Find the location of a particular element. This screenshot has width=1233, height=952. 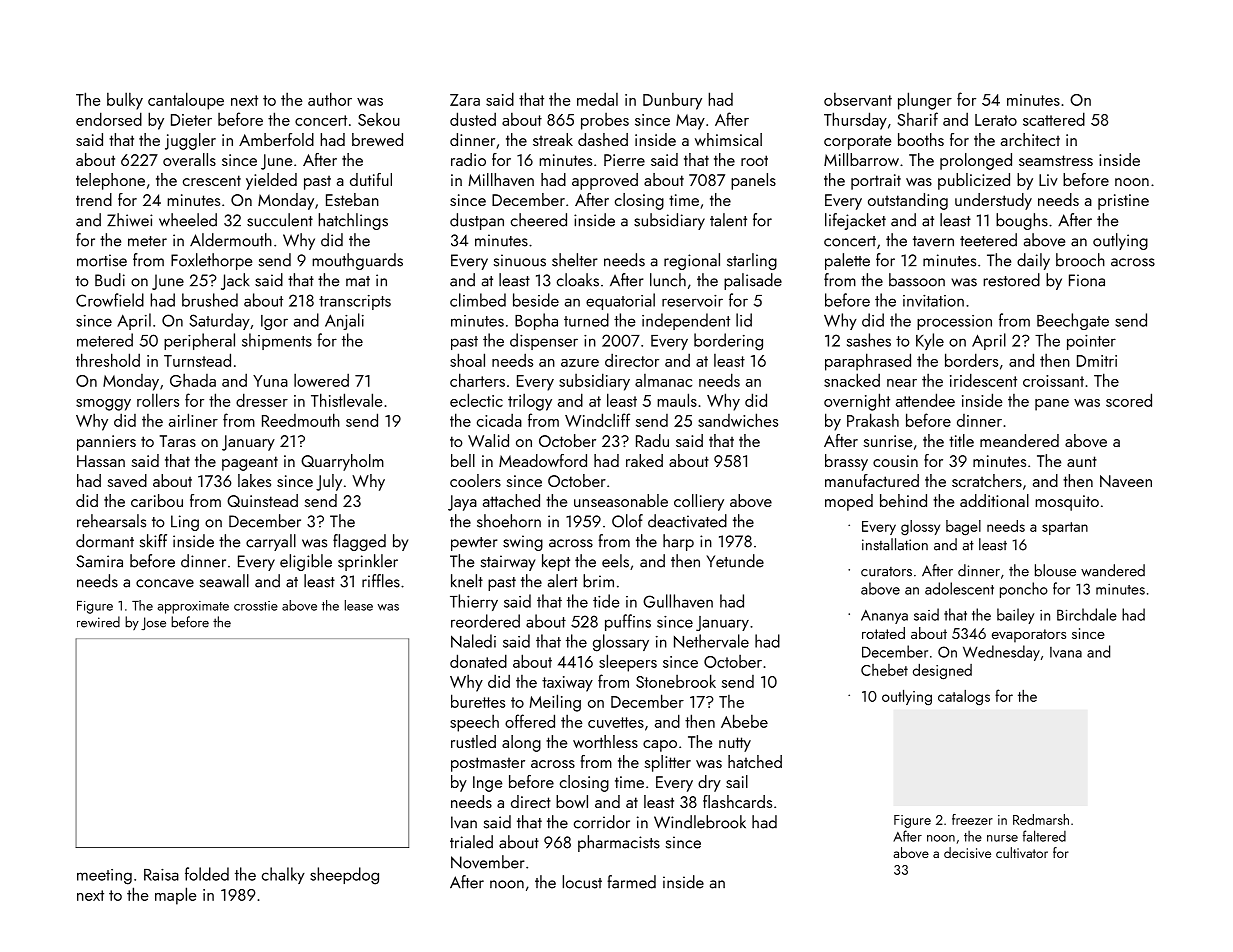

rollers is located at coordinates (158, 400).
